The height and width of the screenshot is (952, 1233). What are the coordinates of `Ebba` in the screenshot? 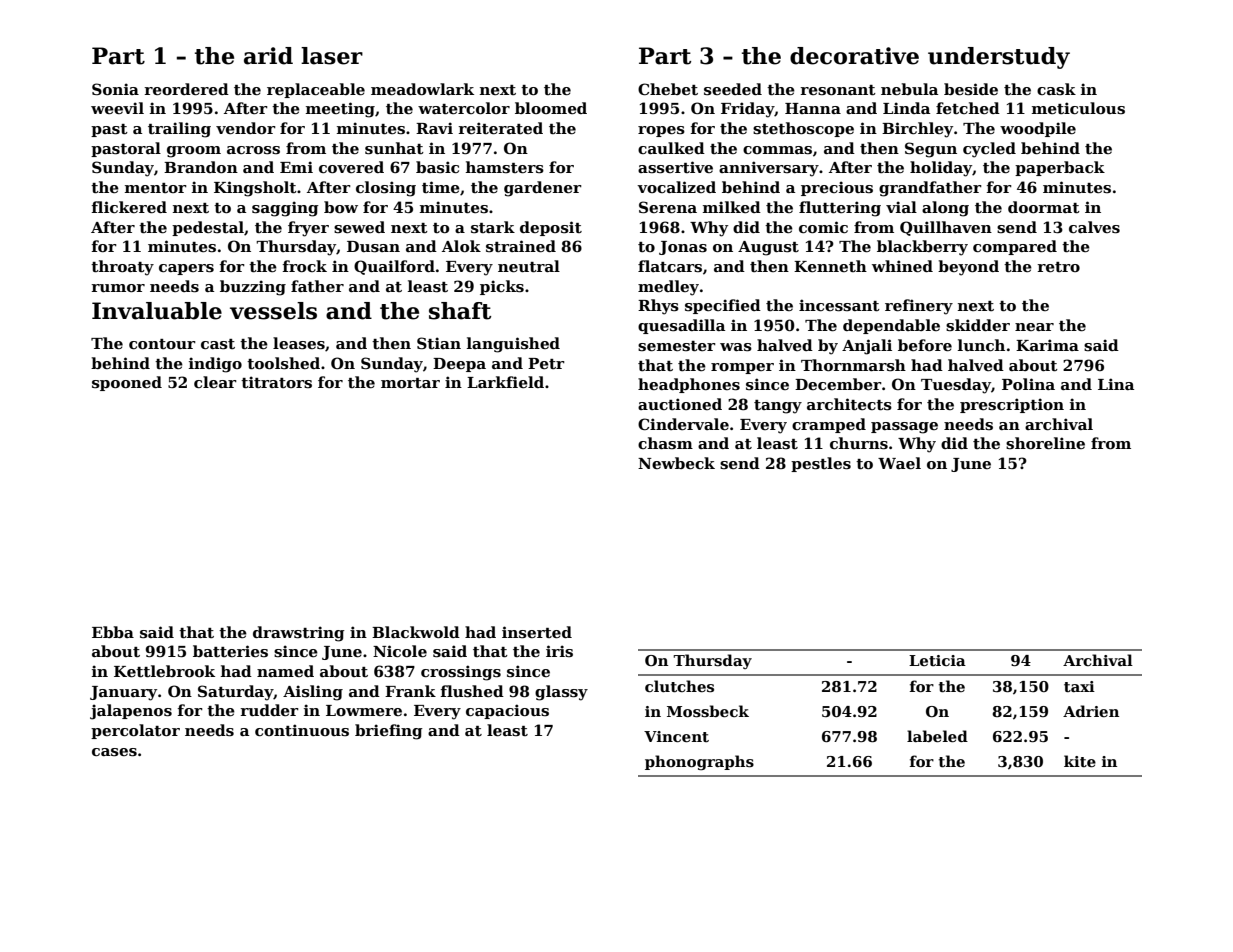 It's located at (113, 632).
